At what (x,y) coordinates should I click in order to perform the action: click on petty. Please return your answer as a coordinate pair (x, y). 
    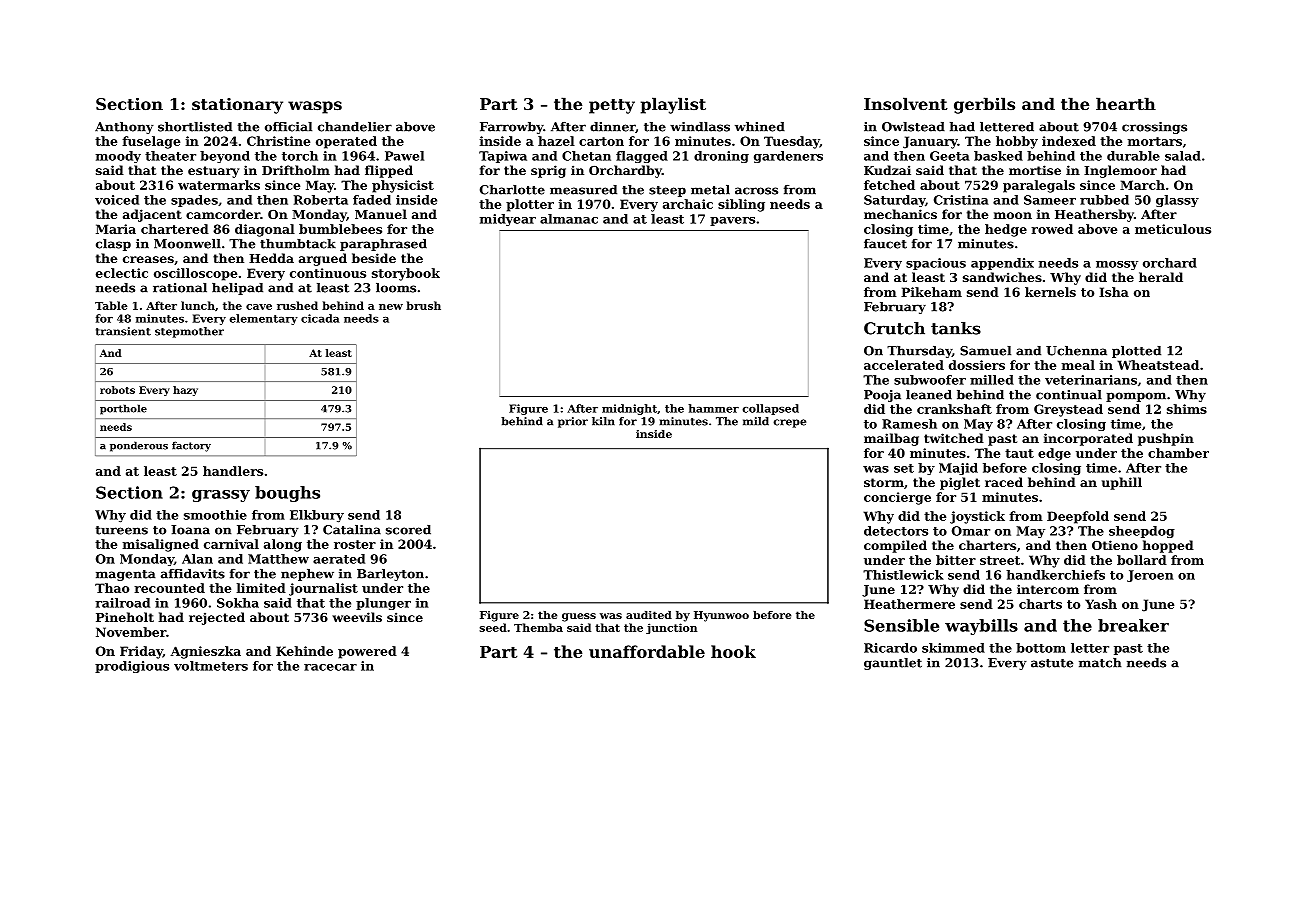
    Looking at the image, I should click on (612, 106).
